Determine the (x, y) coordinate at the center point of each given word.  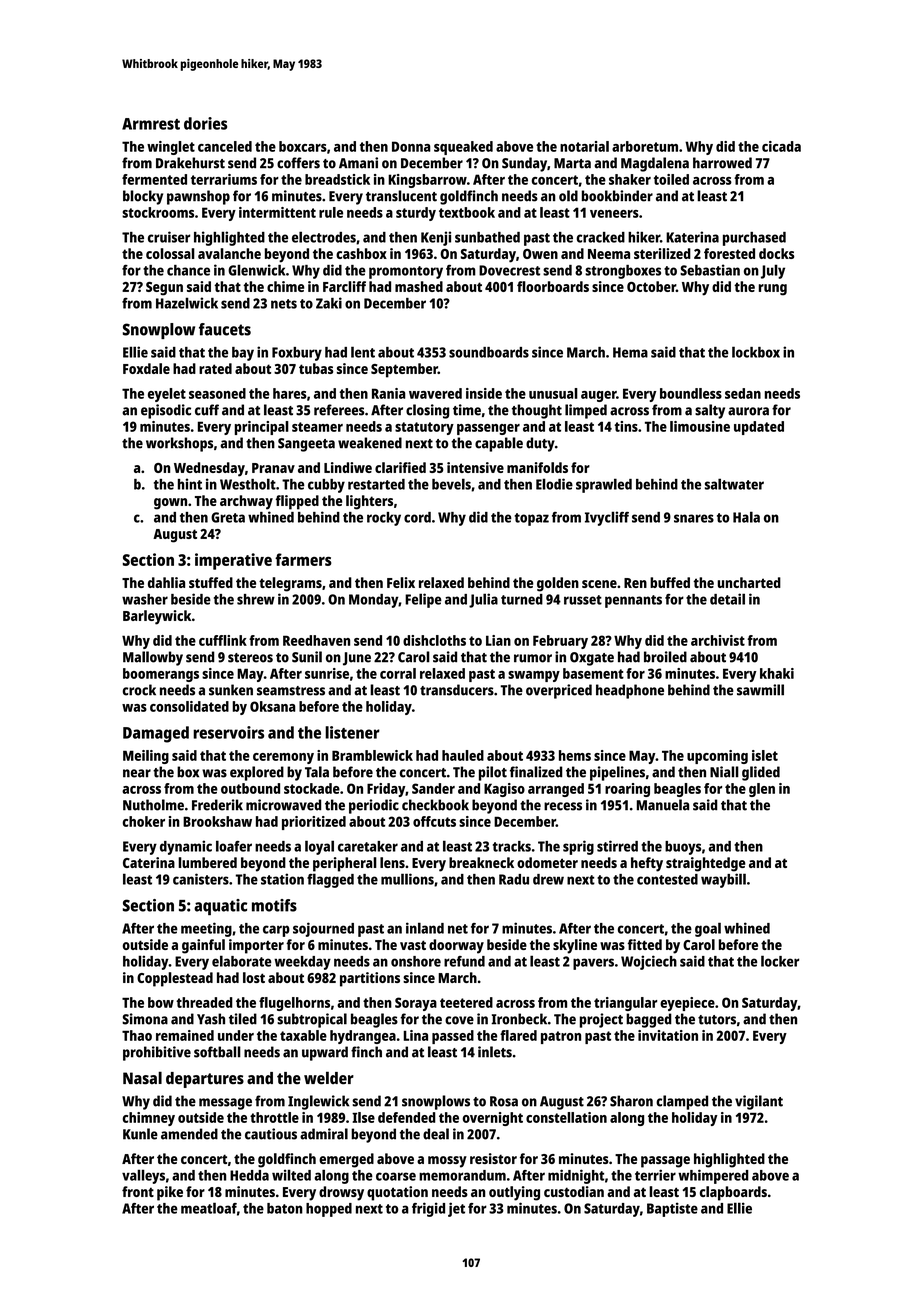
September (404, 370)
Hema (630, 352)
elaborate (242, 961)
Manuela (663, 805)
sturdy (416, 214)
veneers (614, 214)
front (138, 1191)
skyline (575, 946)
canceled (225, 146)
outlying (514, 1193)
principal (262, 428)
